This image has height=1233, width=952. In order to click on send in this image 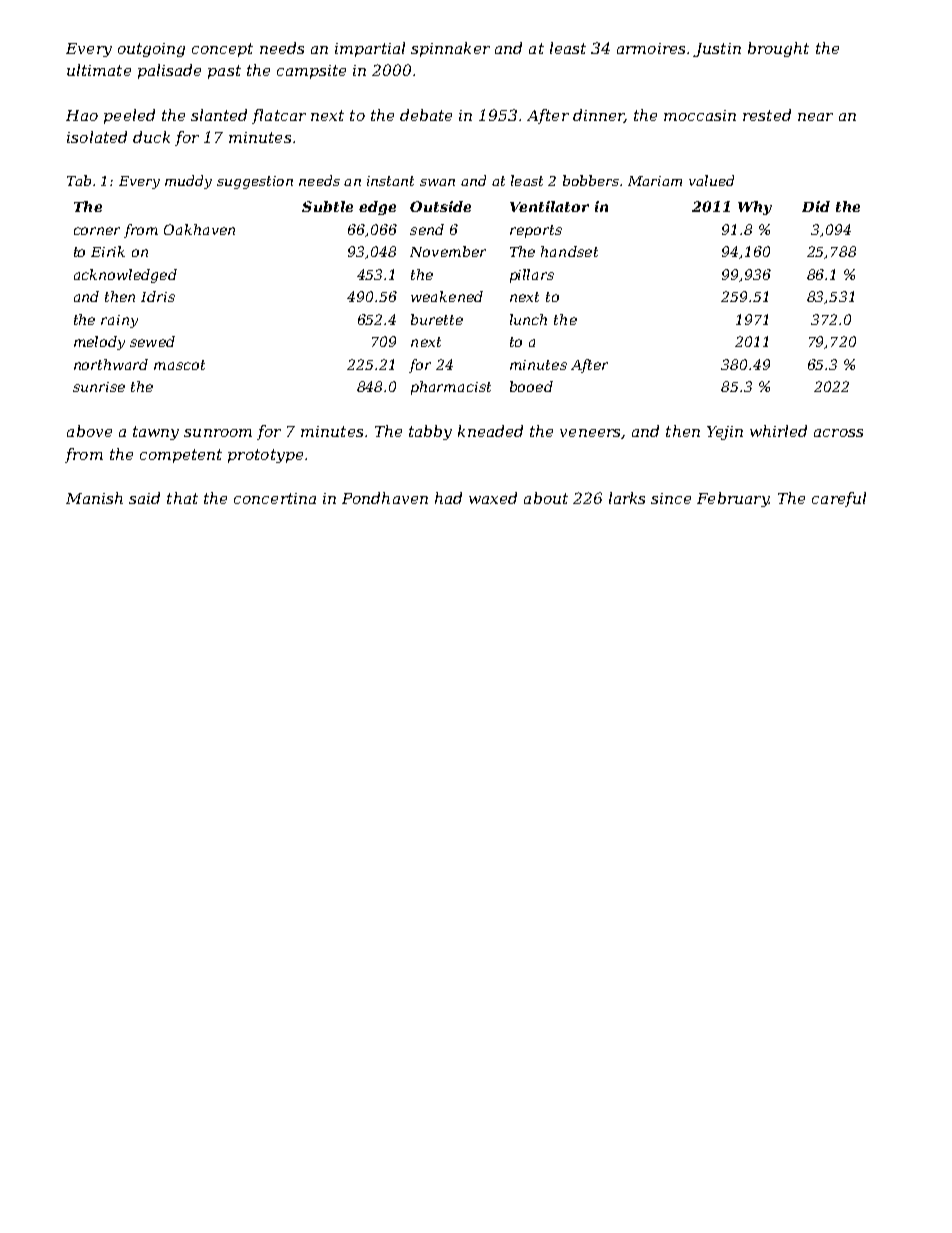, I will do `click(427, 229)`.
